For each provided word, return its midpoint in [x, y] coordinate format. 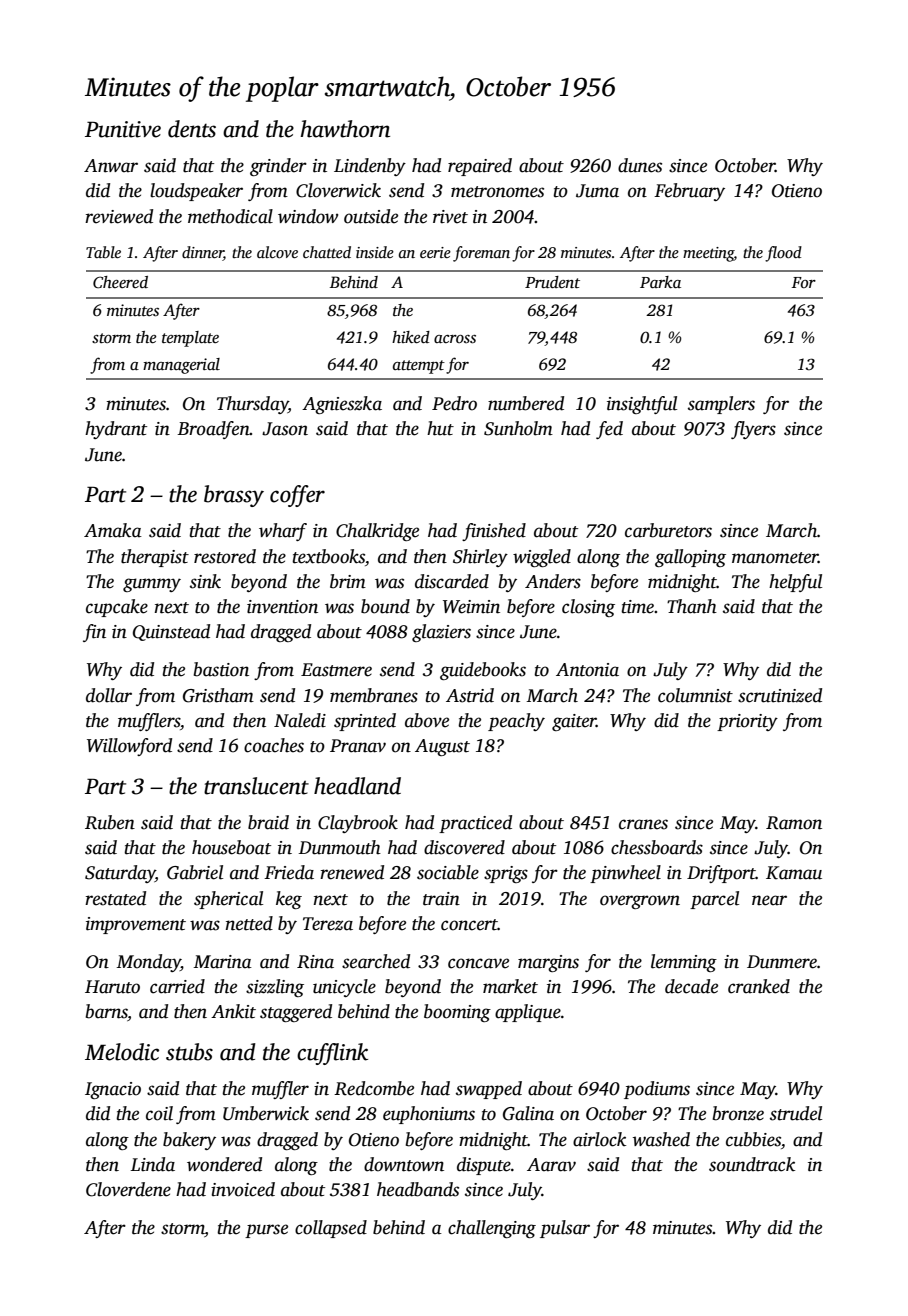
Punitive [123, 129]
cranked [759, 986]
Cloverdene [128, 1189]
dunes [640, 165]
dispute [484, 1166]
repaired [480, 167]
